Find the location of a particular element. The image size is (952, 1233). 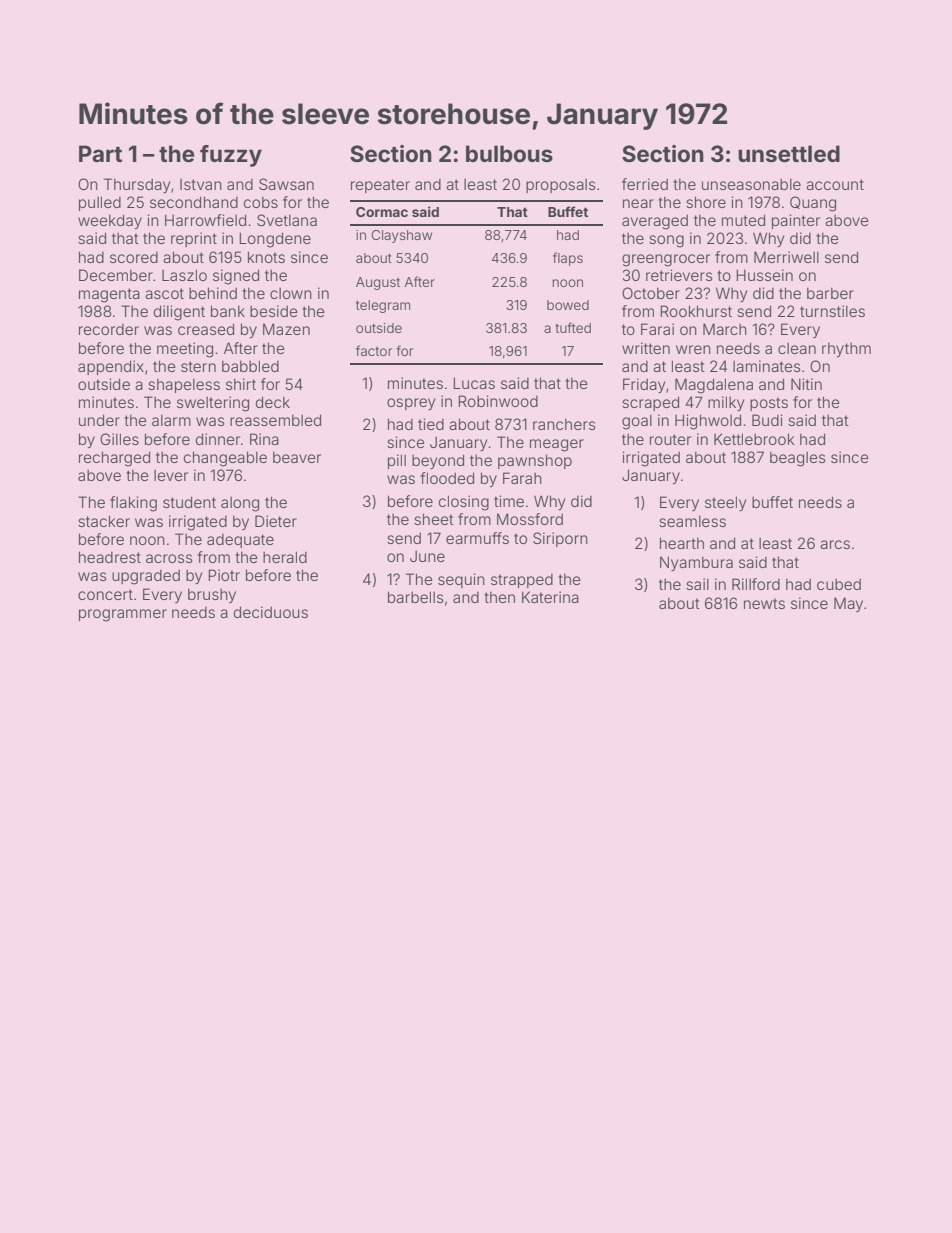

newts is located at coordinates (764, 603).
